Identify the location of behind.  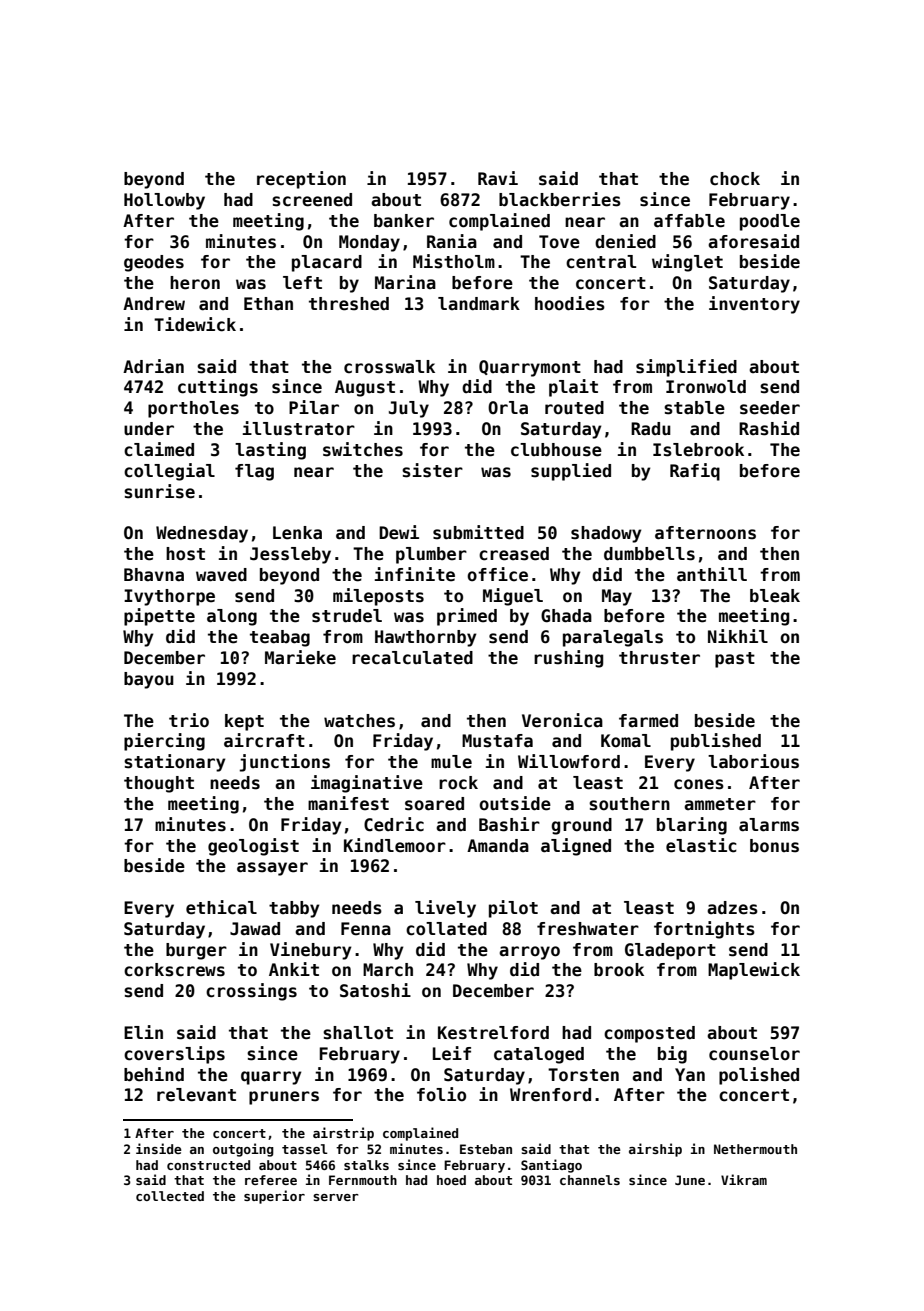
(154, 1074).
